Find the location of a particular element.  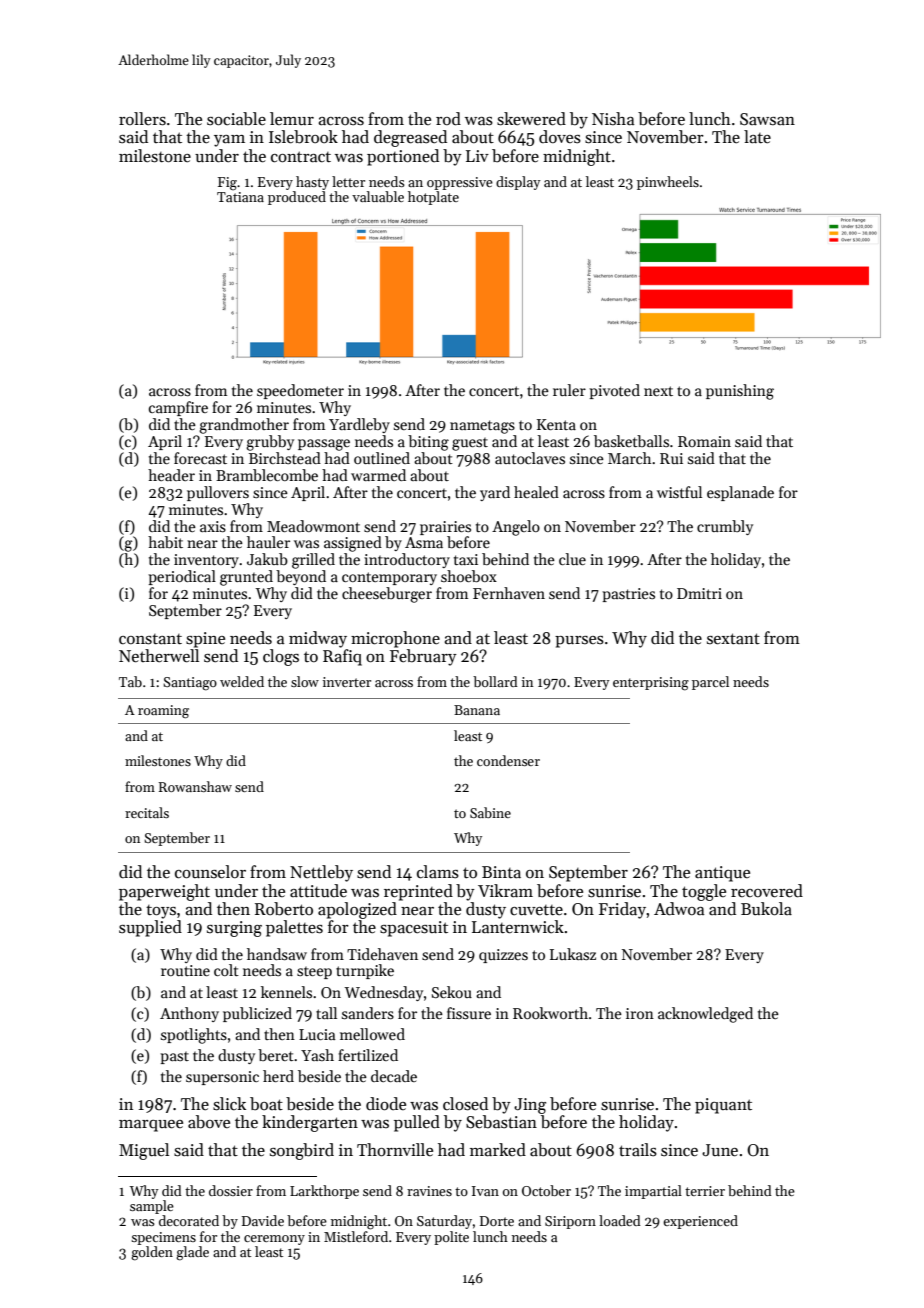

sextant is located at coordinates (733, 639).
